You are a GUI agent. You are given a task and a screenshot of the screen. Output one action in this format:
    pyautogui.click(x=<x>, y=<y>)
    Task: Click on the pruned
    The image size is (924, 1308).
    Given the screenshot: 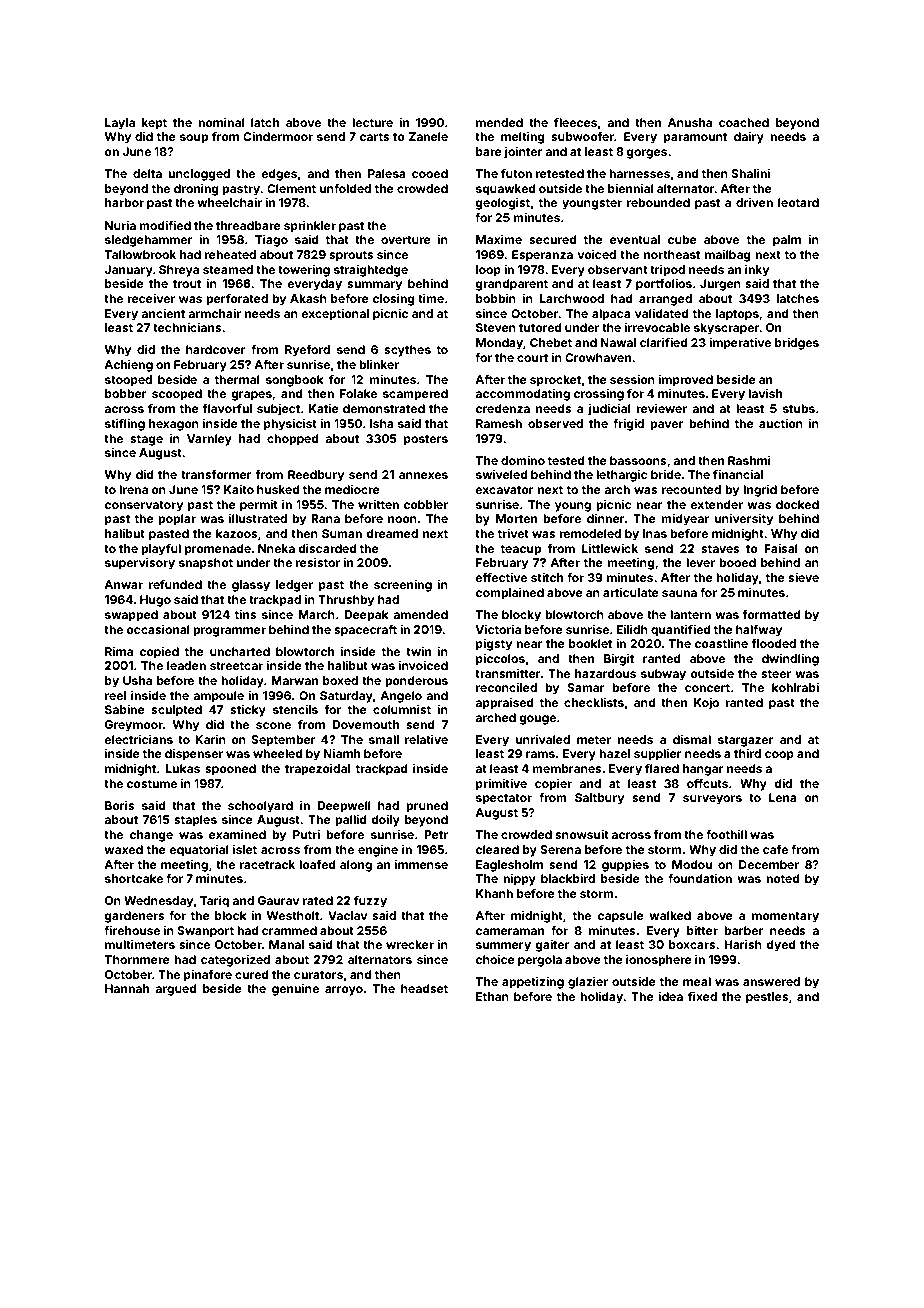 What is the action you would take?
    pyautogui.click(x=427, y=807)
